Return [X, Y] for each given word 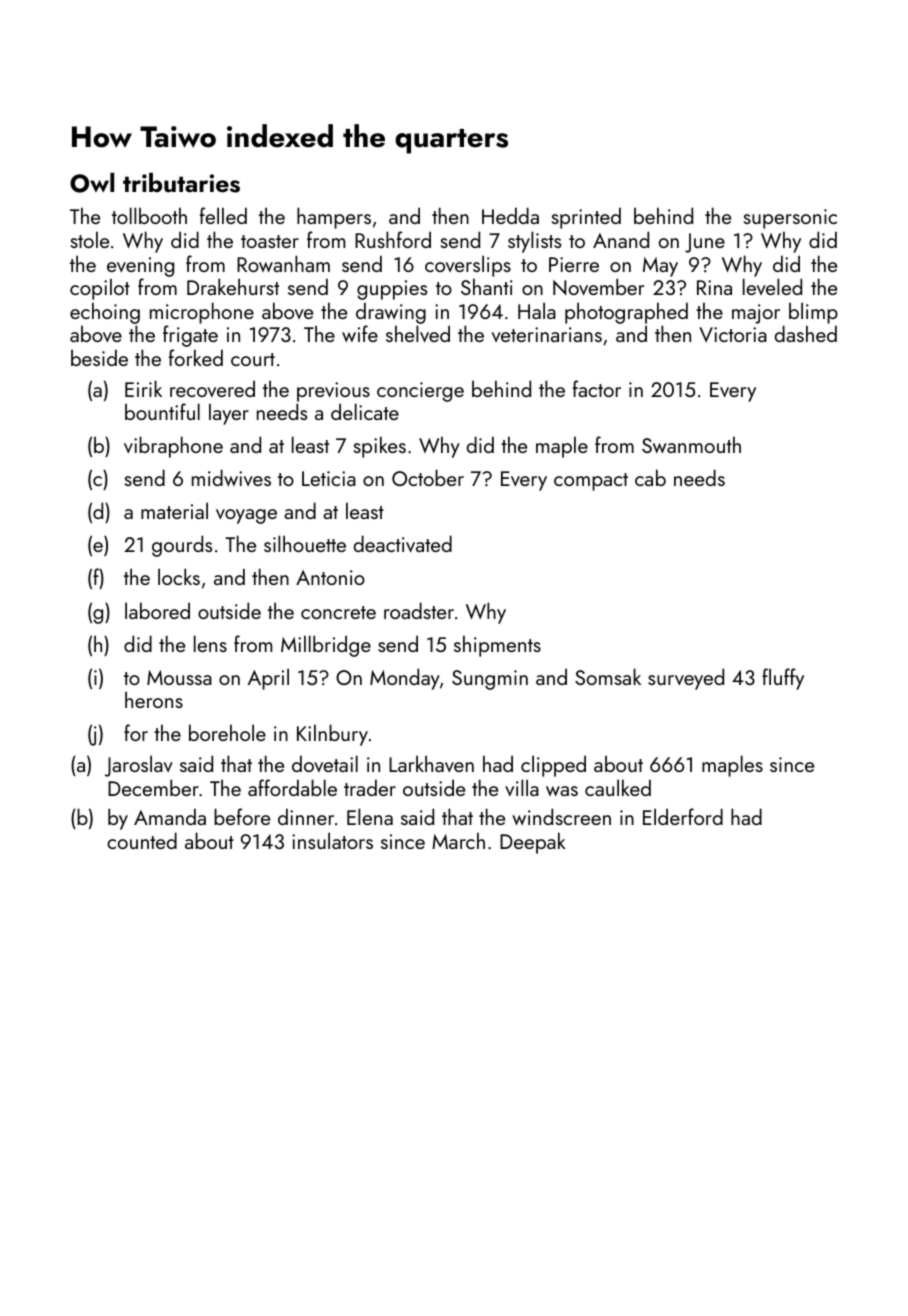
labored [157, 610]
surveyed [686, 679]
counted [142, 840]
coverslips [468, 266]
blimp [813, 313]
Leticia [329, 478]
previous [333, 392]
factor [597, 388]
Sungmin [490, 680]
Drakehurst [233, 286]
